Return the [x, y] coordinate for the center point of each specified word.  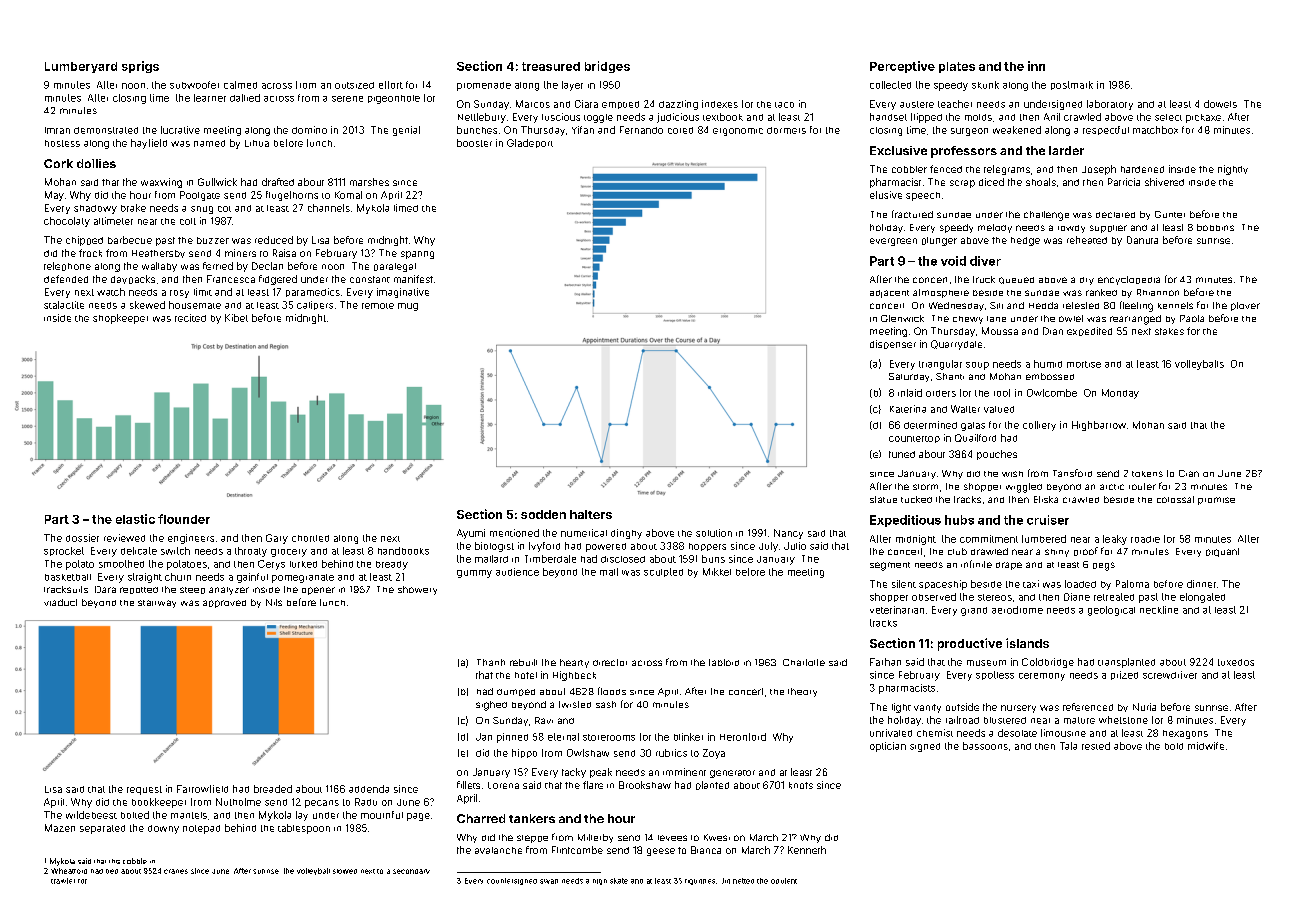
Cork [58, 163]
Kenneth [807, 850]
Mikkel [717, 572]
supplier [1108, 229]
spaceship [943, 585]
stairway [157, 604]
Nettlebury [482, 118]
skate [619, 881]
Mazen [60, 828]
